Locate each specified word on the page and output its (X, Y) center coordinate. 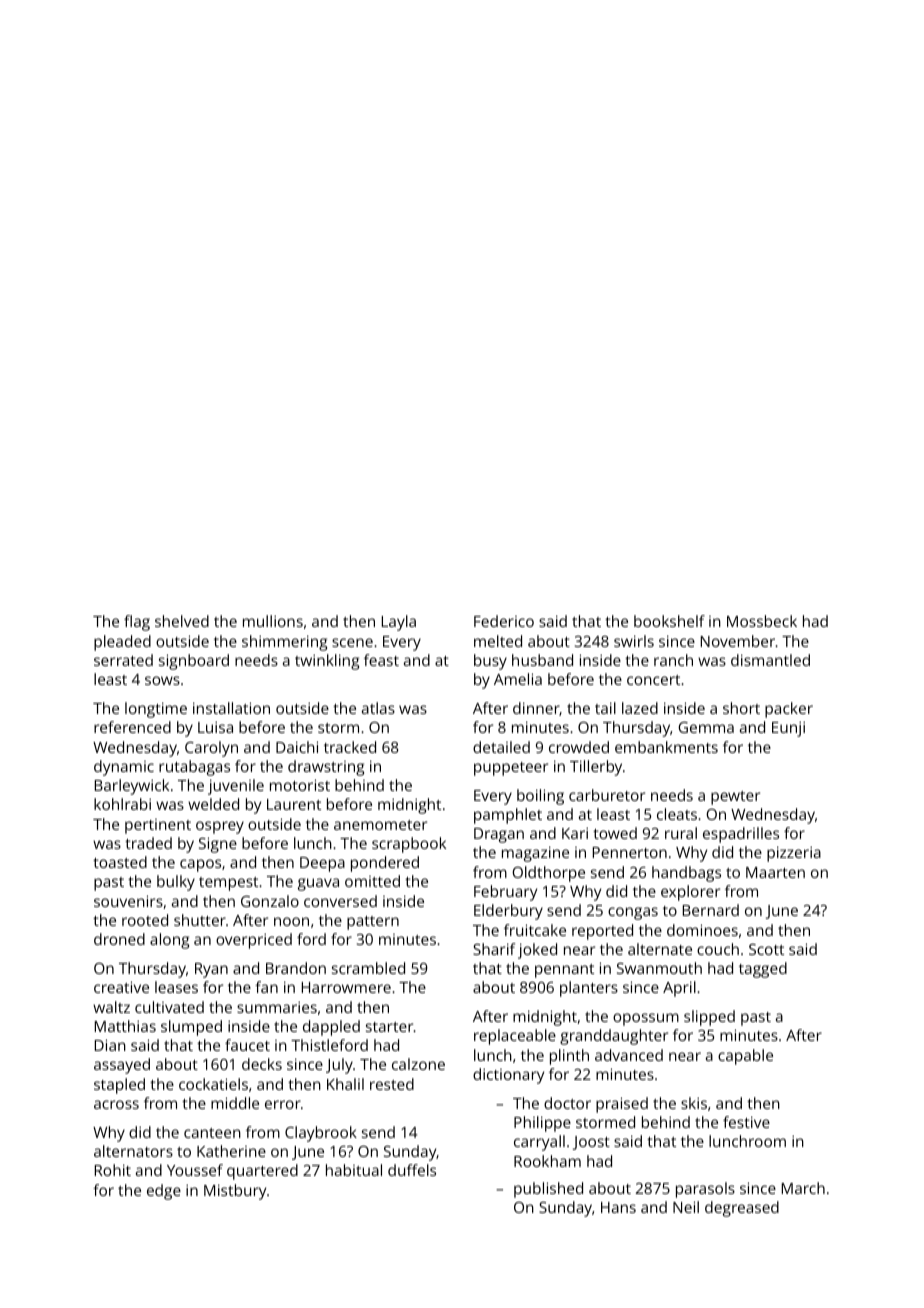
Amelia (518, 679)
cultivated (169, 1007)
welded (213, 804)
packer (789, 710)
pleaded (122, 643)
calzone (418, 1064)
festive (746, 1122)
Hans (618, 1207)
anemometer (380, 825)
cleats (677, 814)
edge (164, 1192)
